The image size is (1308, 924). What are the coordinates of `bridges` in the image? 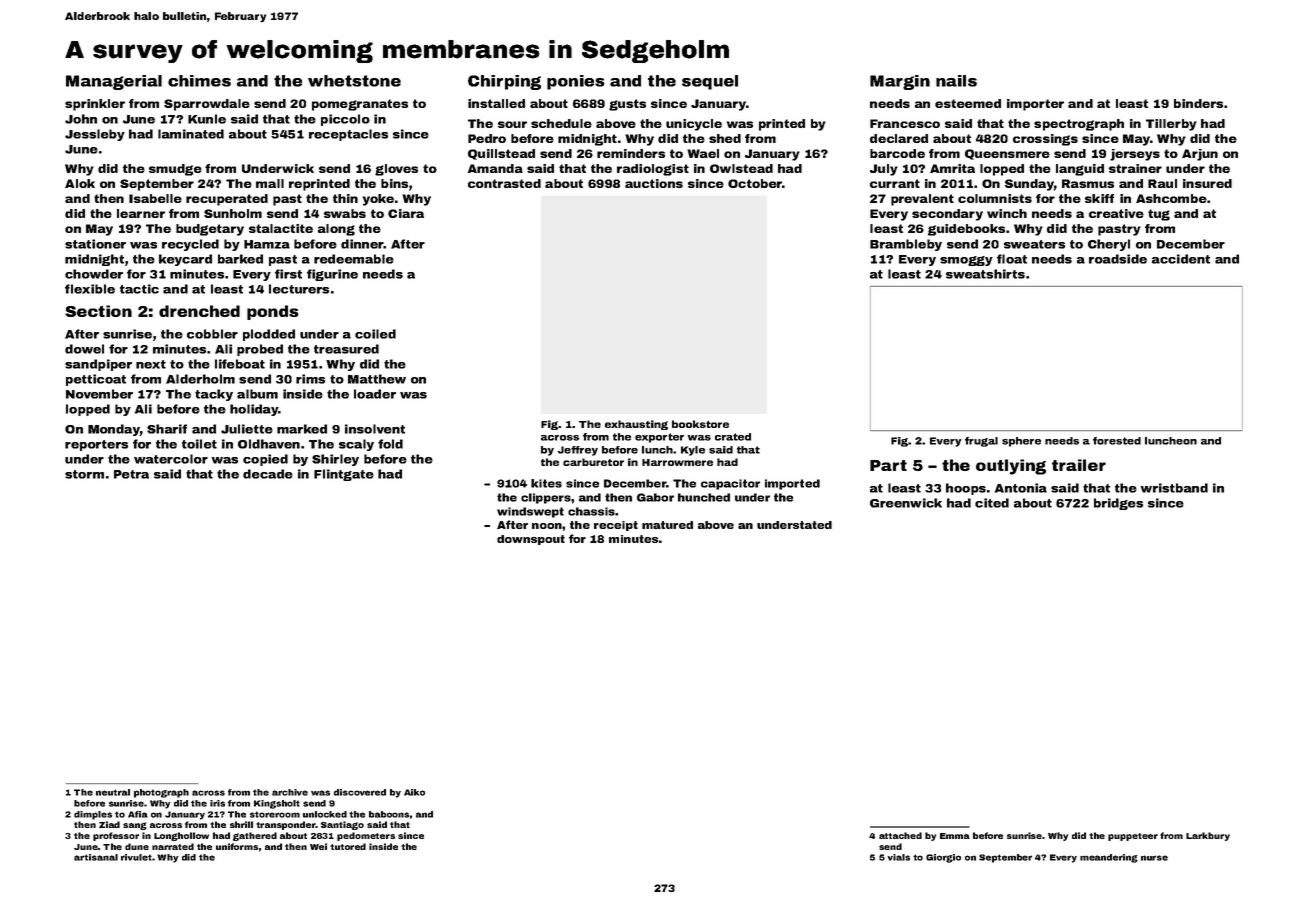 It's located at (1118, 504).
